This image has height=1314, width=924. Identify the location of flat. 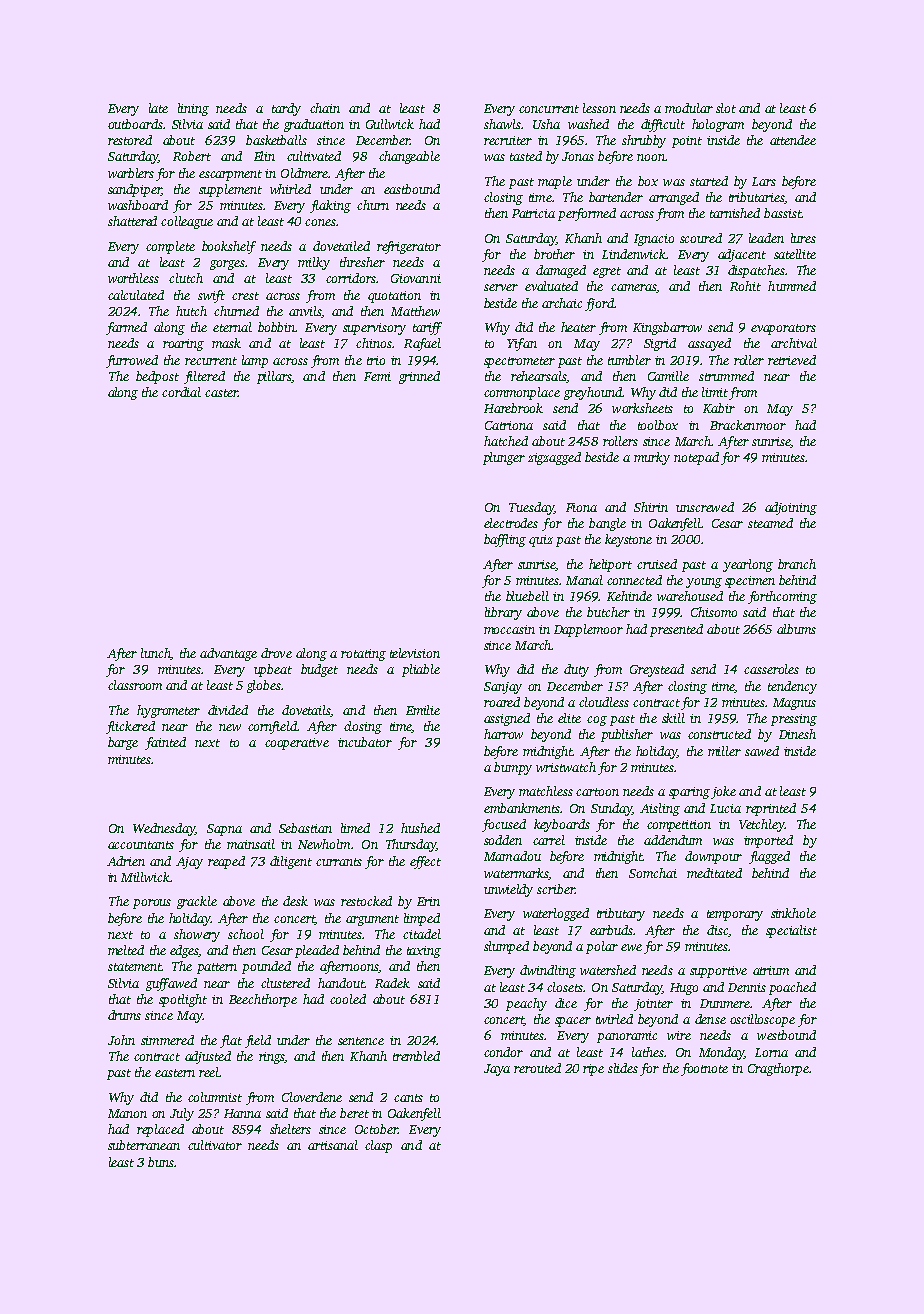
(231, 1041).
